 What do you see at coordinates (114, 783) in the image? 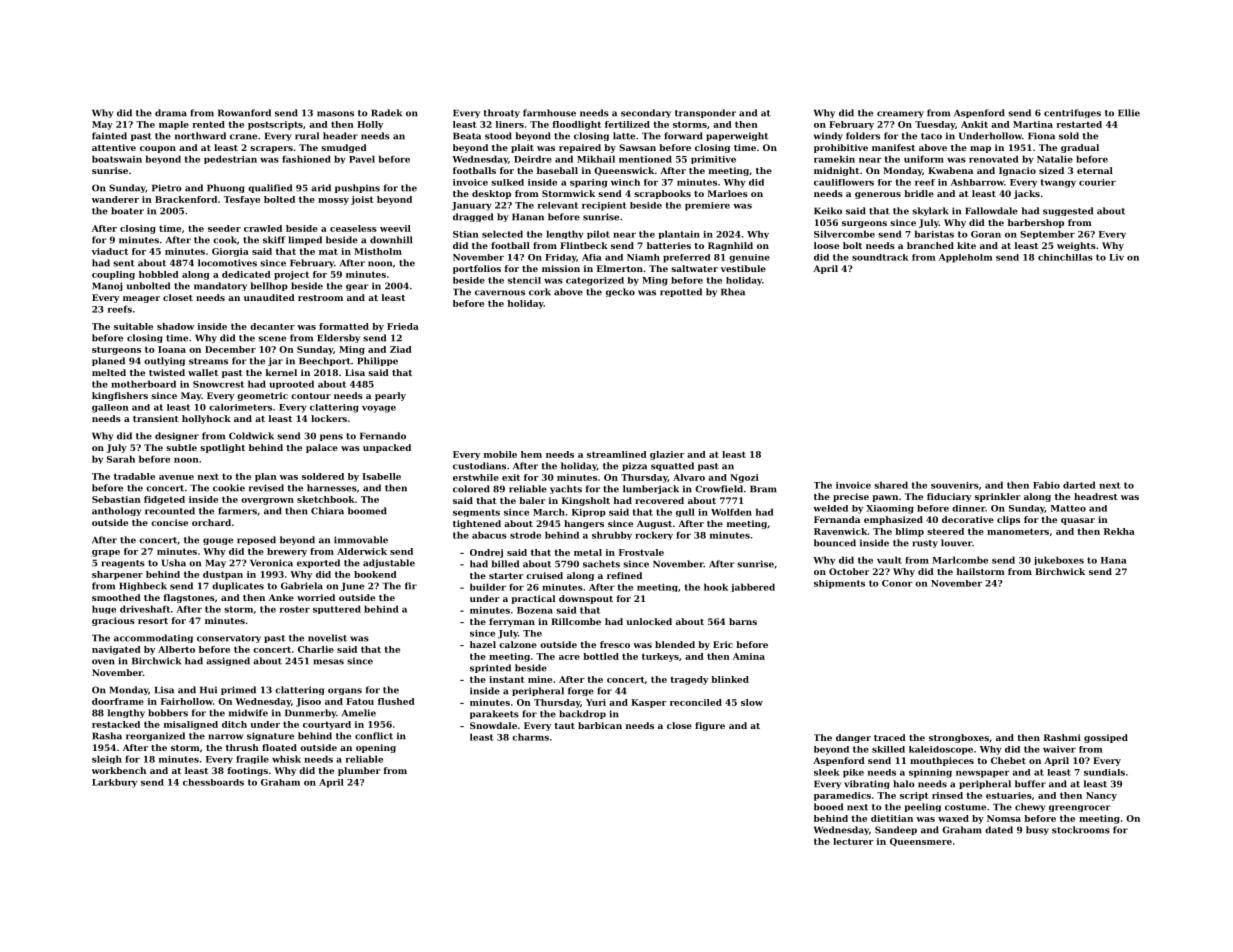
I see `Larkbury` at bounding box center [114, 783].
